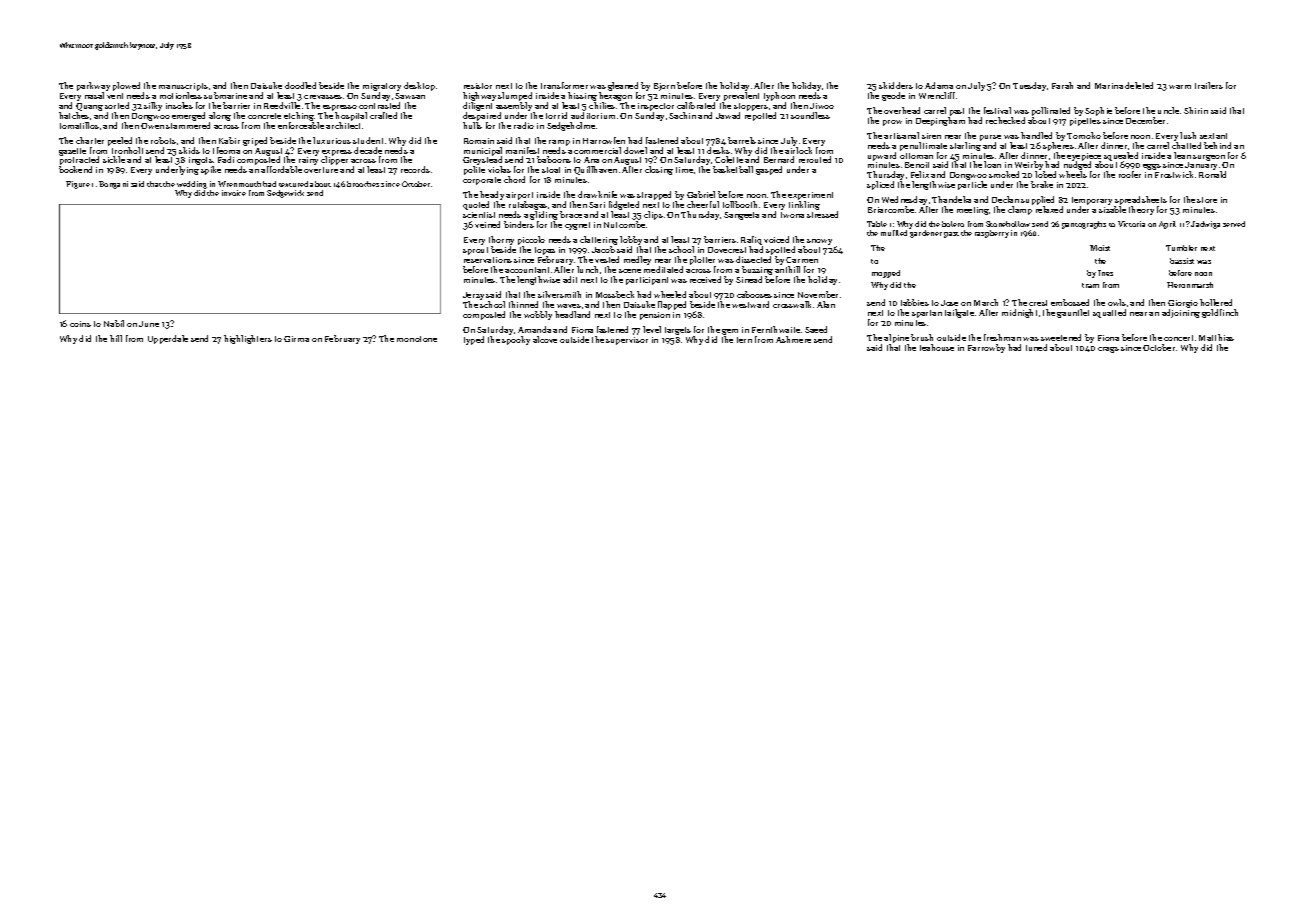  What do you see at coordinates (937, 347) in the document?
I see `teahouse` at bounding box center [937, 347].
